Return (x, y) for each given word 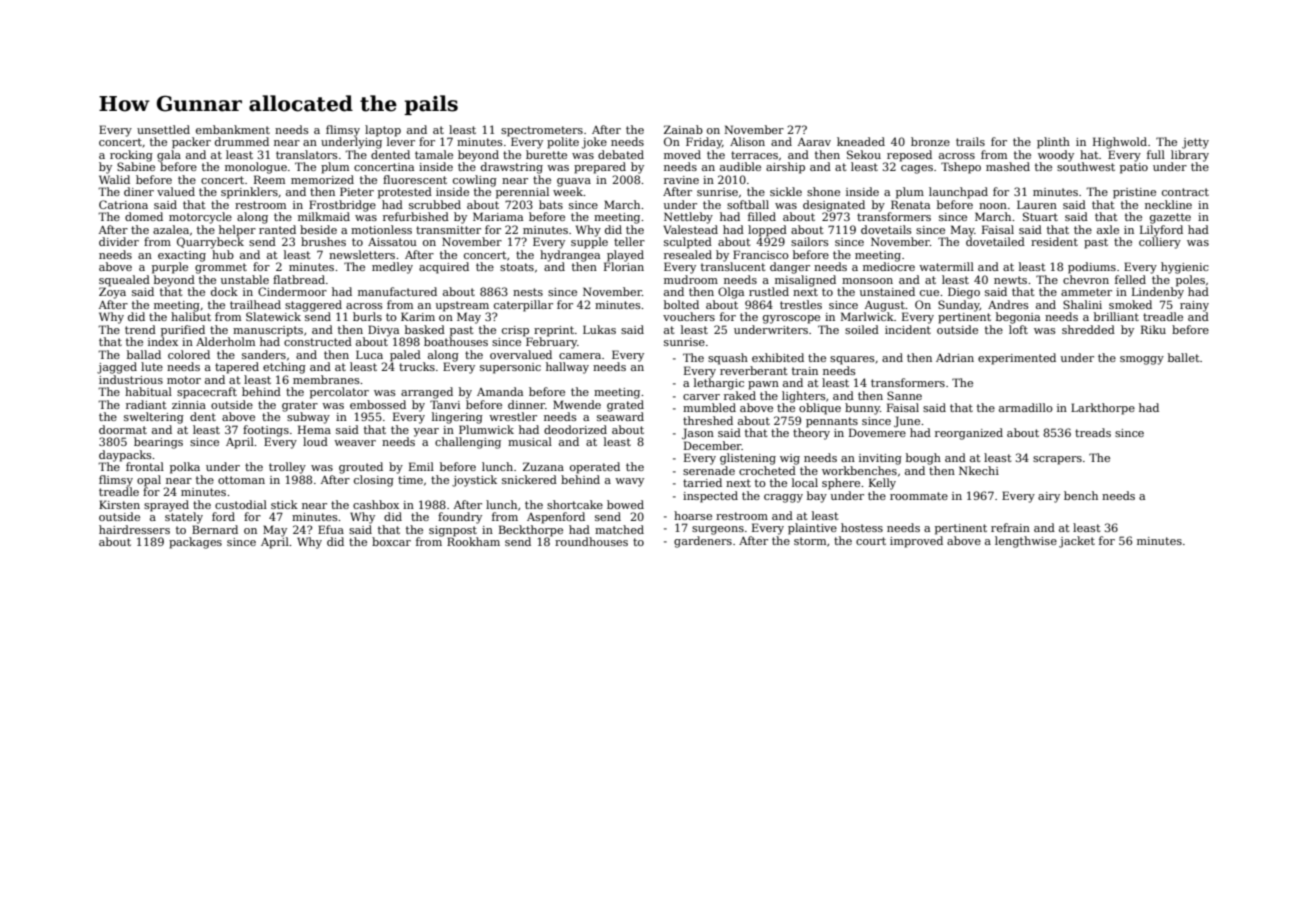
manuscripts (268, 331)
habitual (148, 391)
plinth (1053, 143)
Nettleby (688, 218)
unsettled (163, 129)
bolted (681, 304)
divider (119, 241)
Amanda (500, 391)
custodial (241, 504)
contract (1185, 192)
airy (1049, 497)
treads (1093, 432)
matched (619, 529)
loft (1018, 329)
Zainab (683, 129)
